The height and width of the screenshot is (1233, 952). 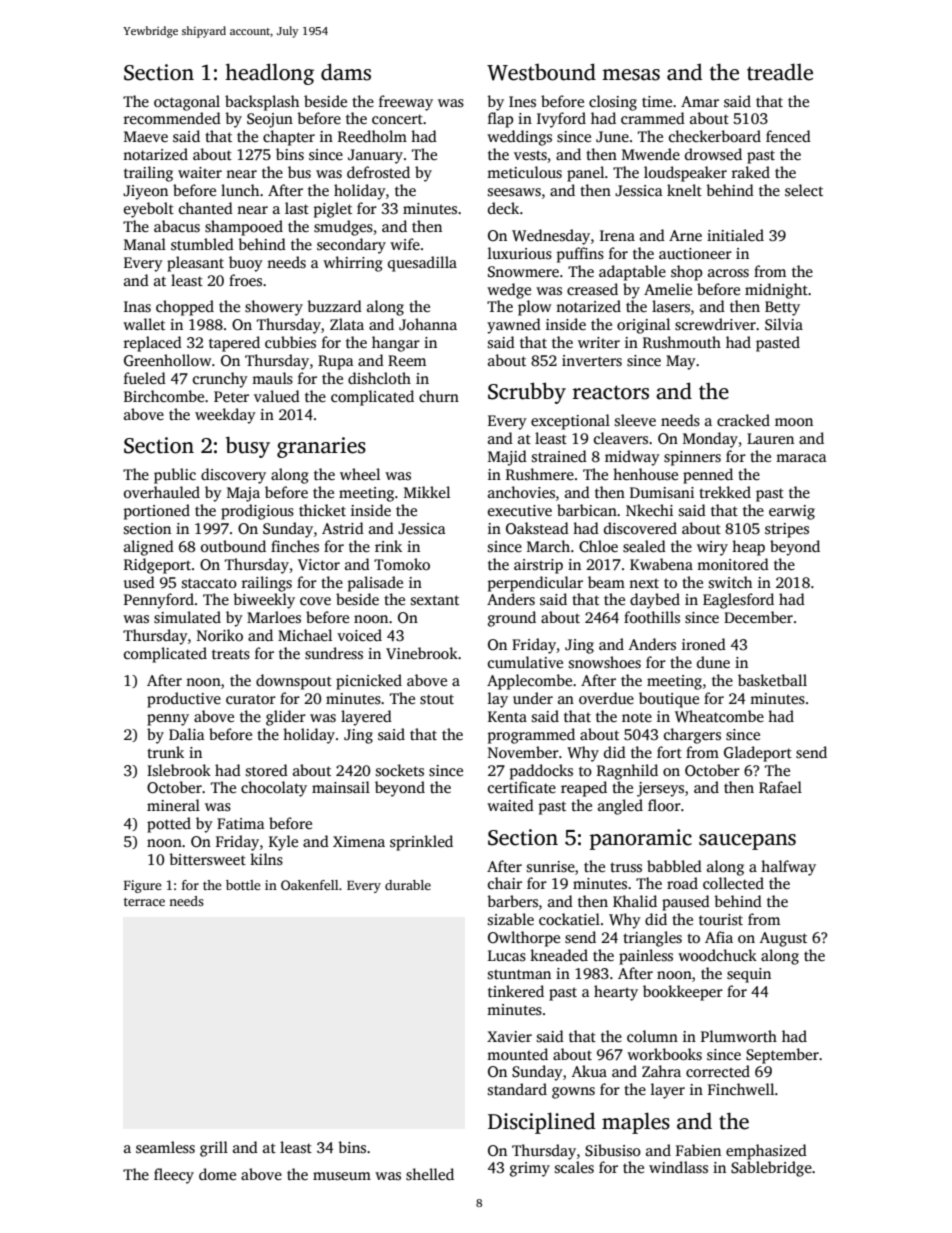 What do you see at coordinates (682, 883) in the screenshot?
I see `road` at bounding box center [682, 883].
